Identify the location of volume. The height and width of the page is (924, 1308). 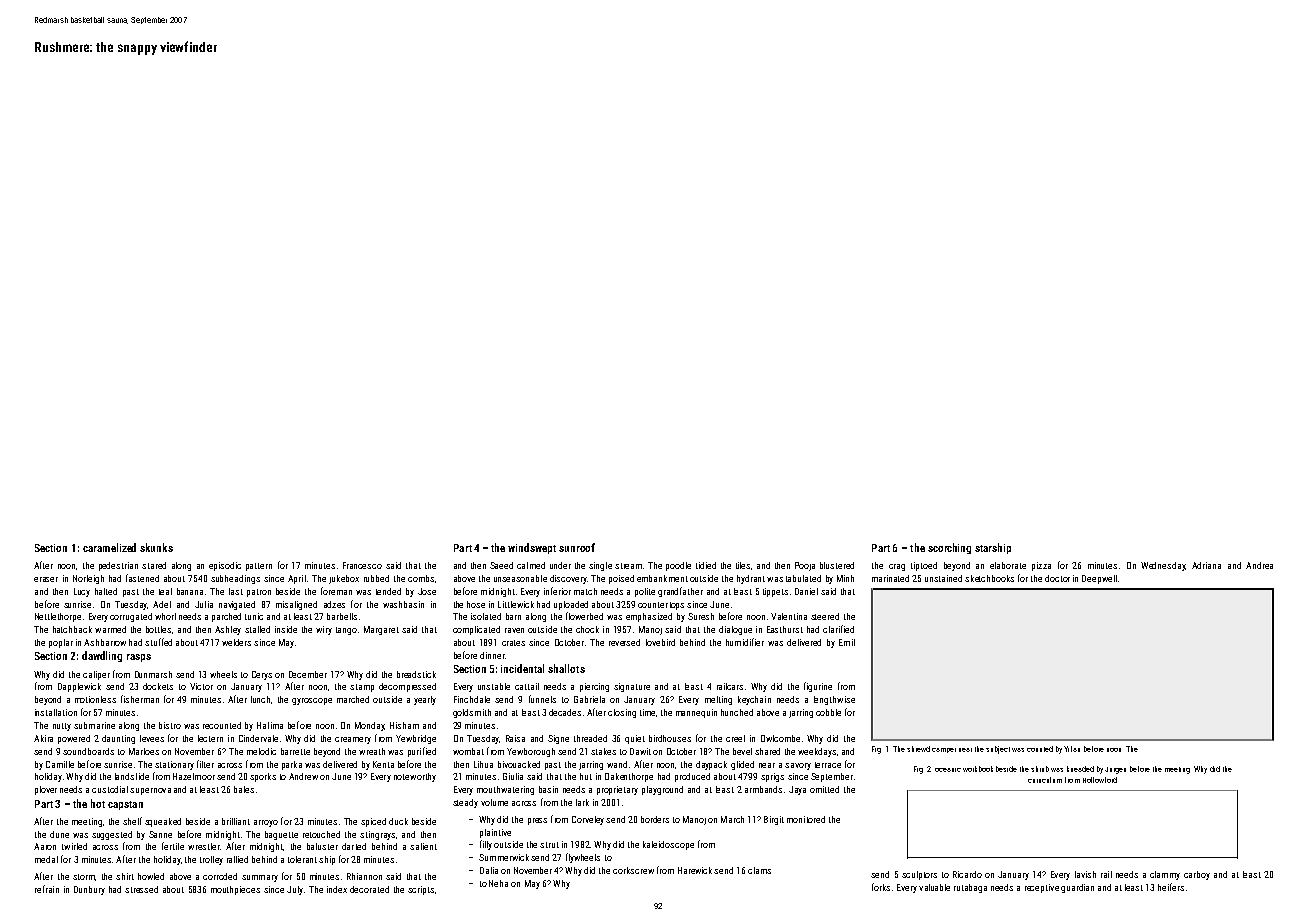
(494, 802).
